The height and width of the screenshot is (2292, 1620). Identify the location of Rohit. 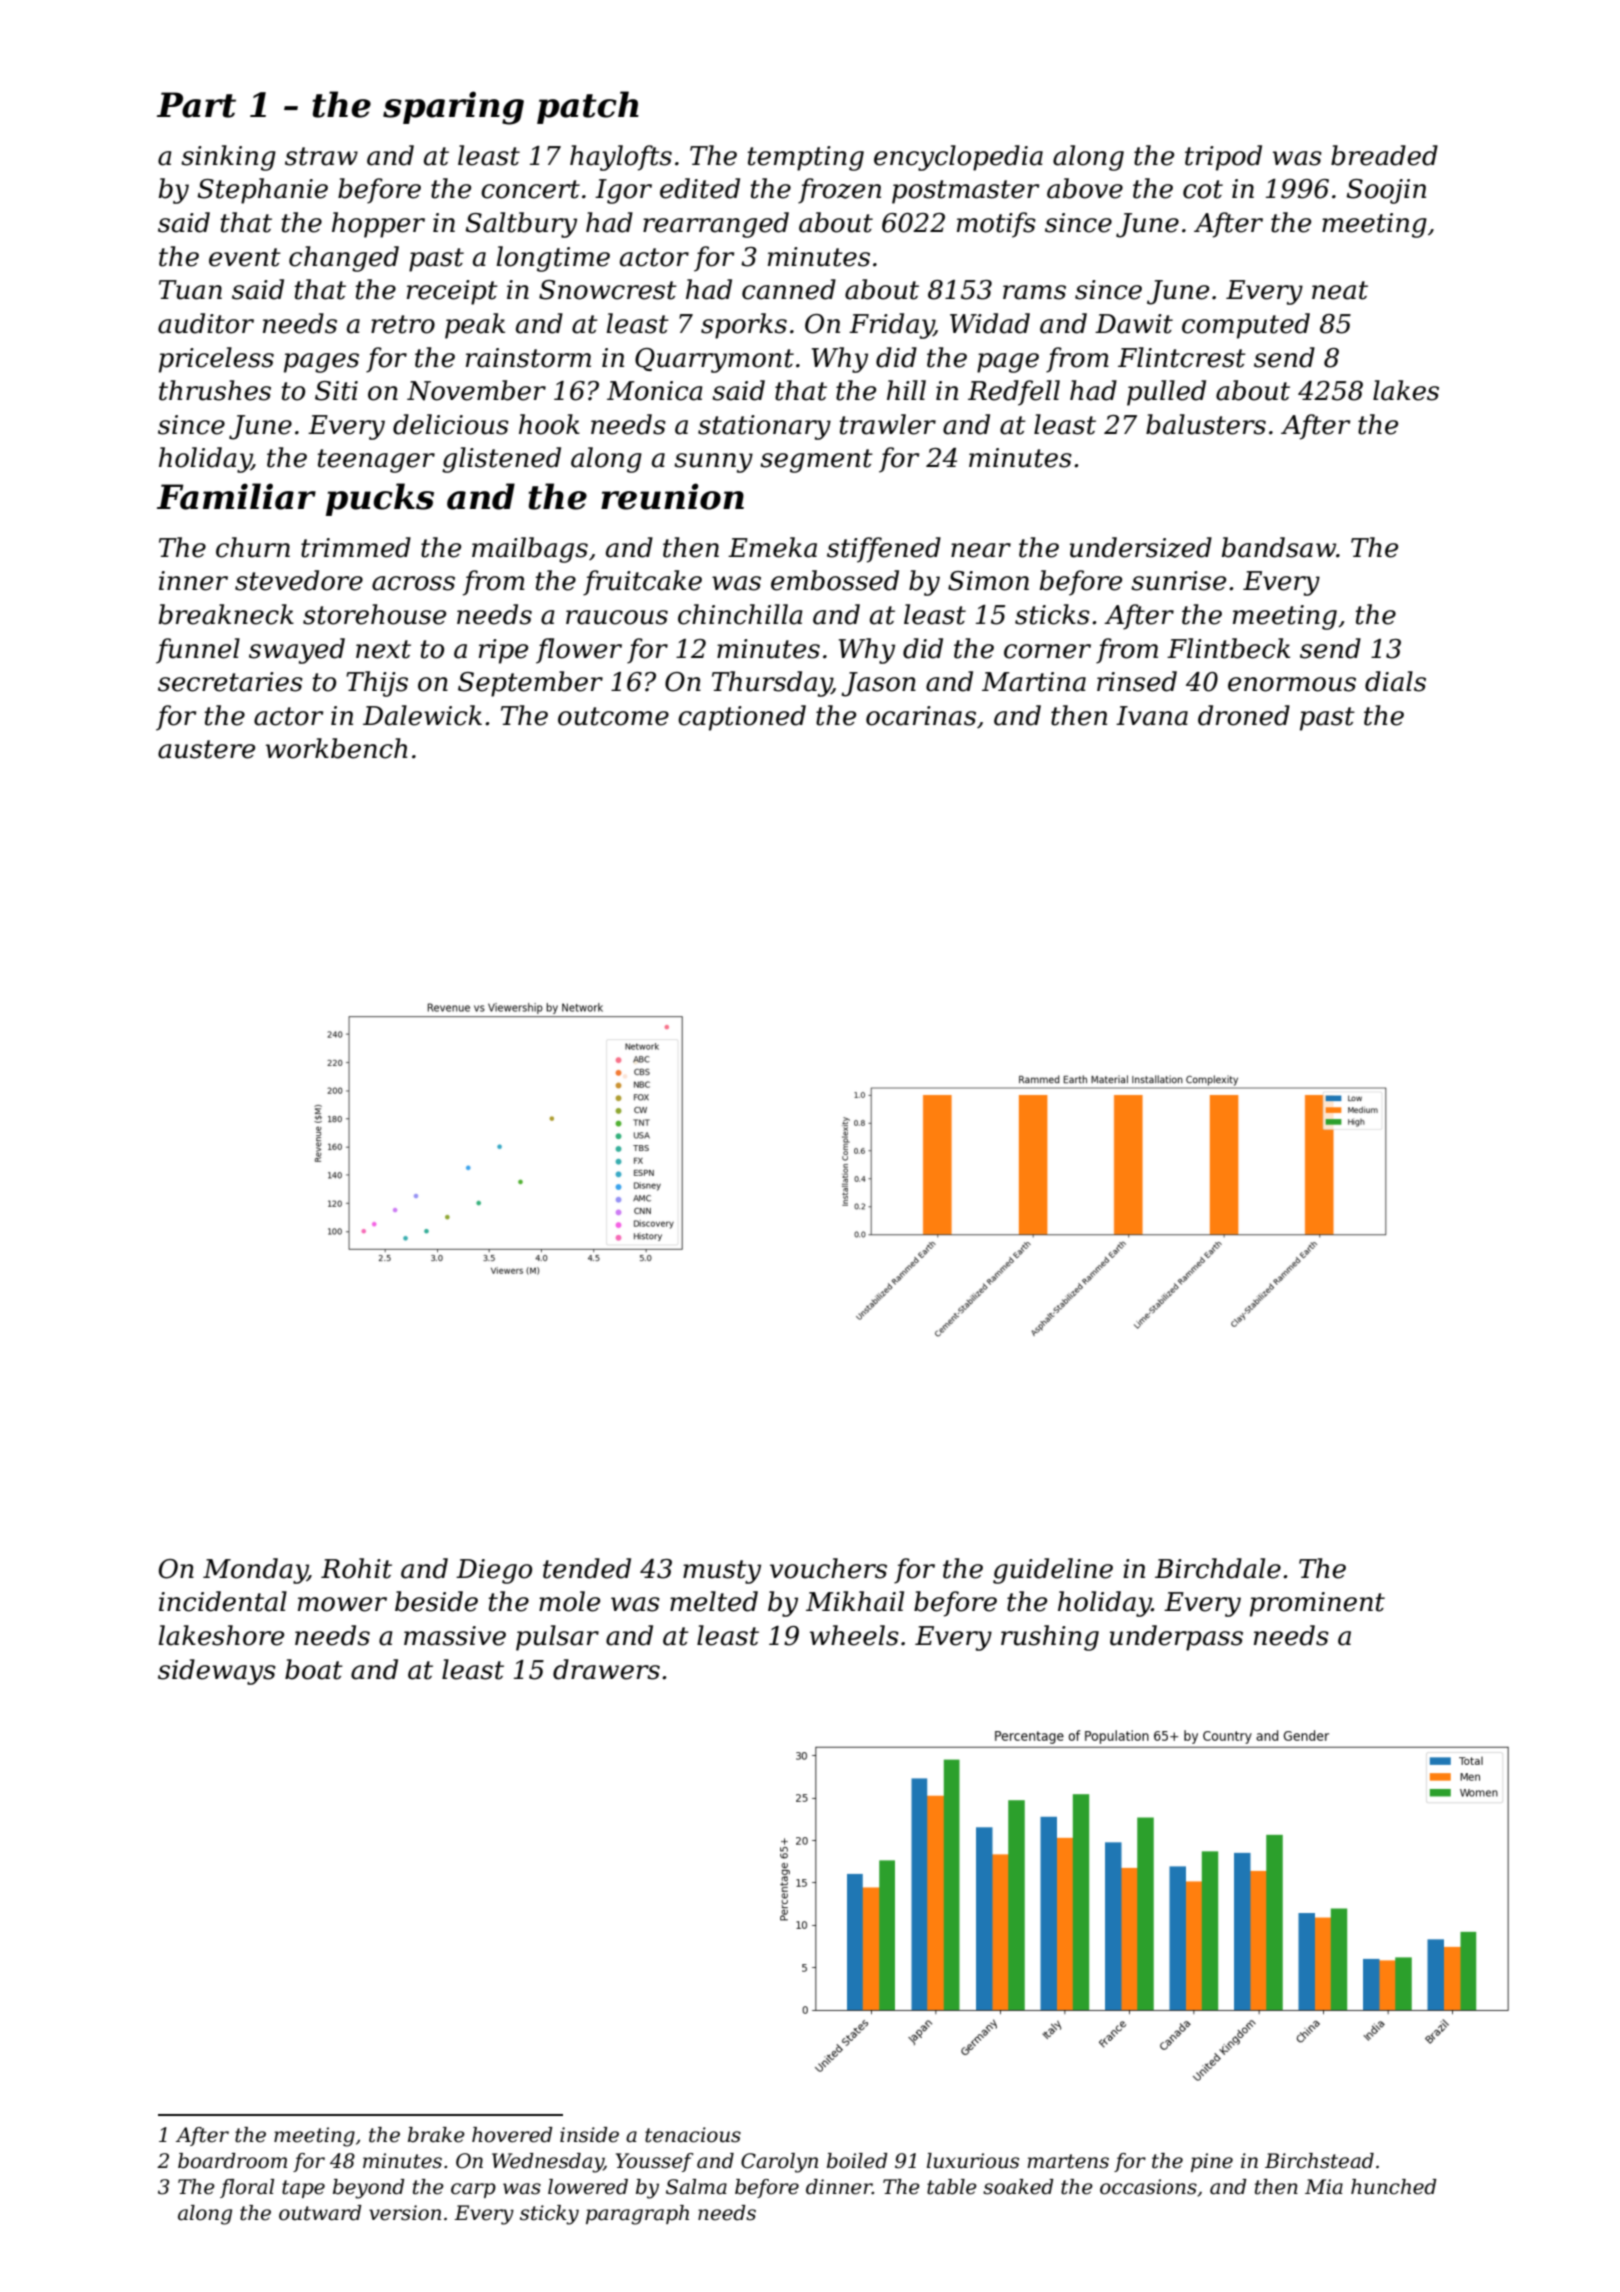
(356, 1568).
